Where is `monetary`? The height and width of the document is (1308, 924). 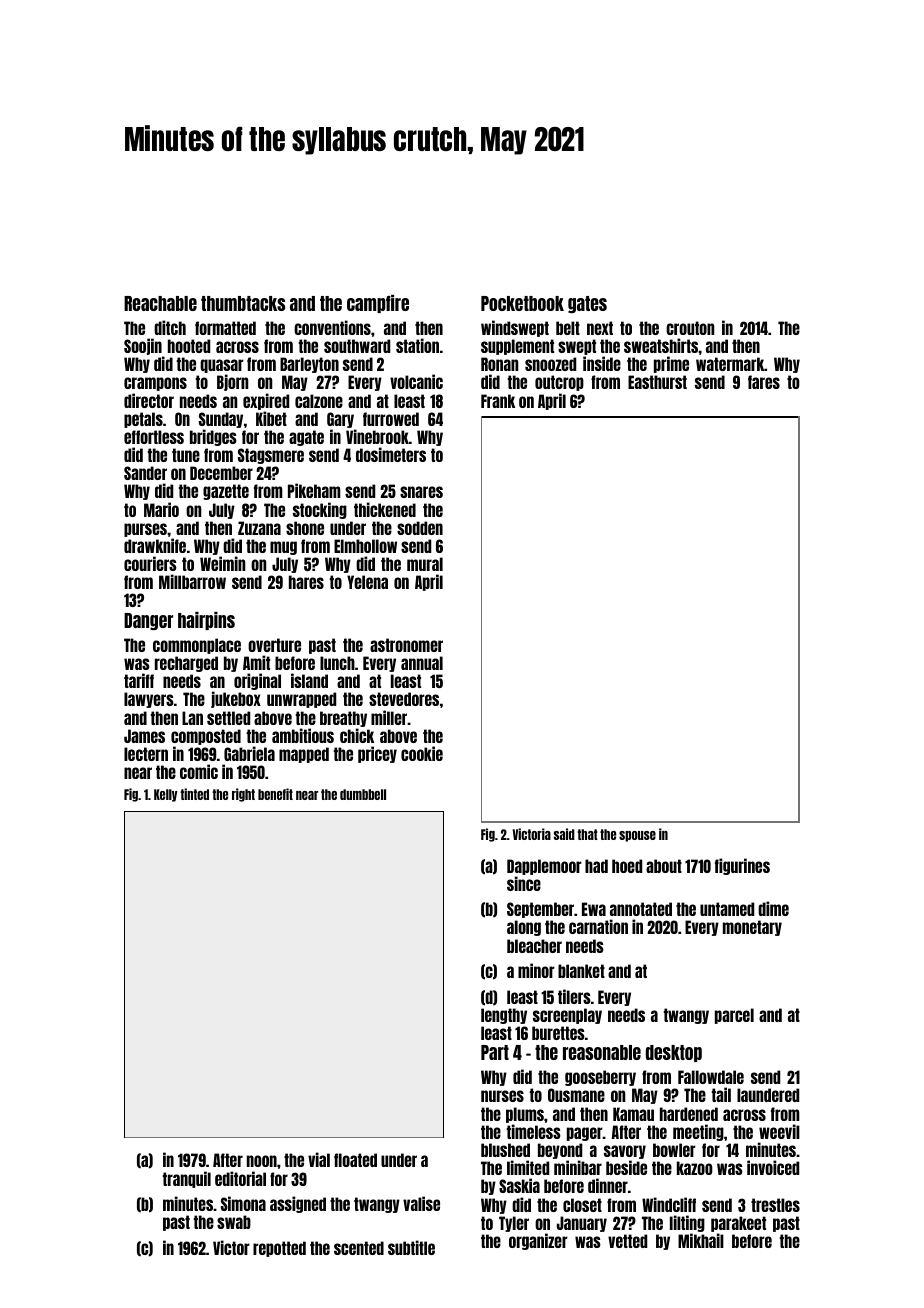 monetary is located at coordinates (752, 928).
